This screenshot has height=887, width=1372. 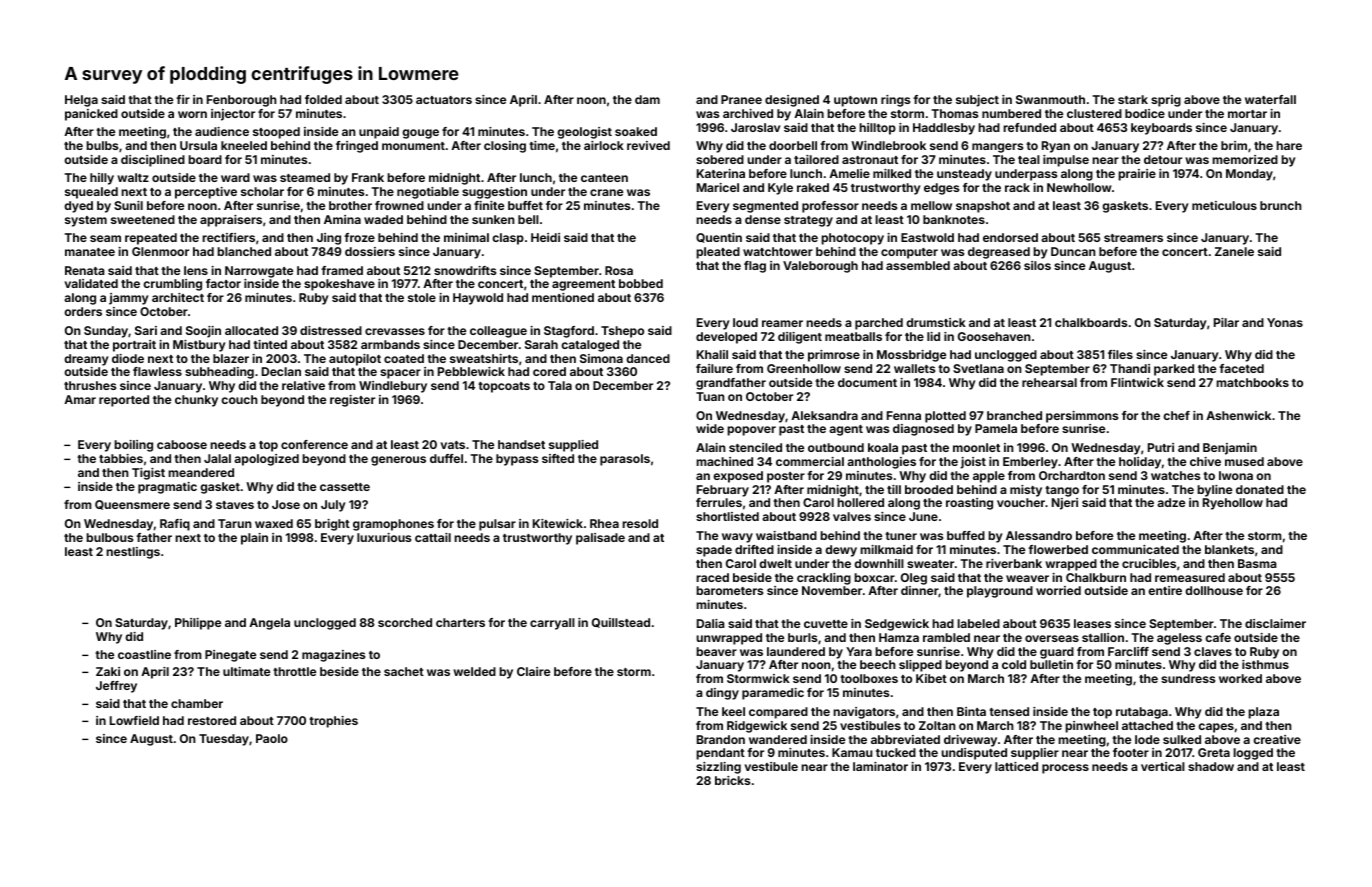 What do you see at coordinates (1079, 187) in the screenshot?
I see `Newhollow` at bounding box center [1079, 187].
